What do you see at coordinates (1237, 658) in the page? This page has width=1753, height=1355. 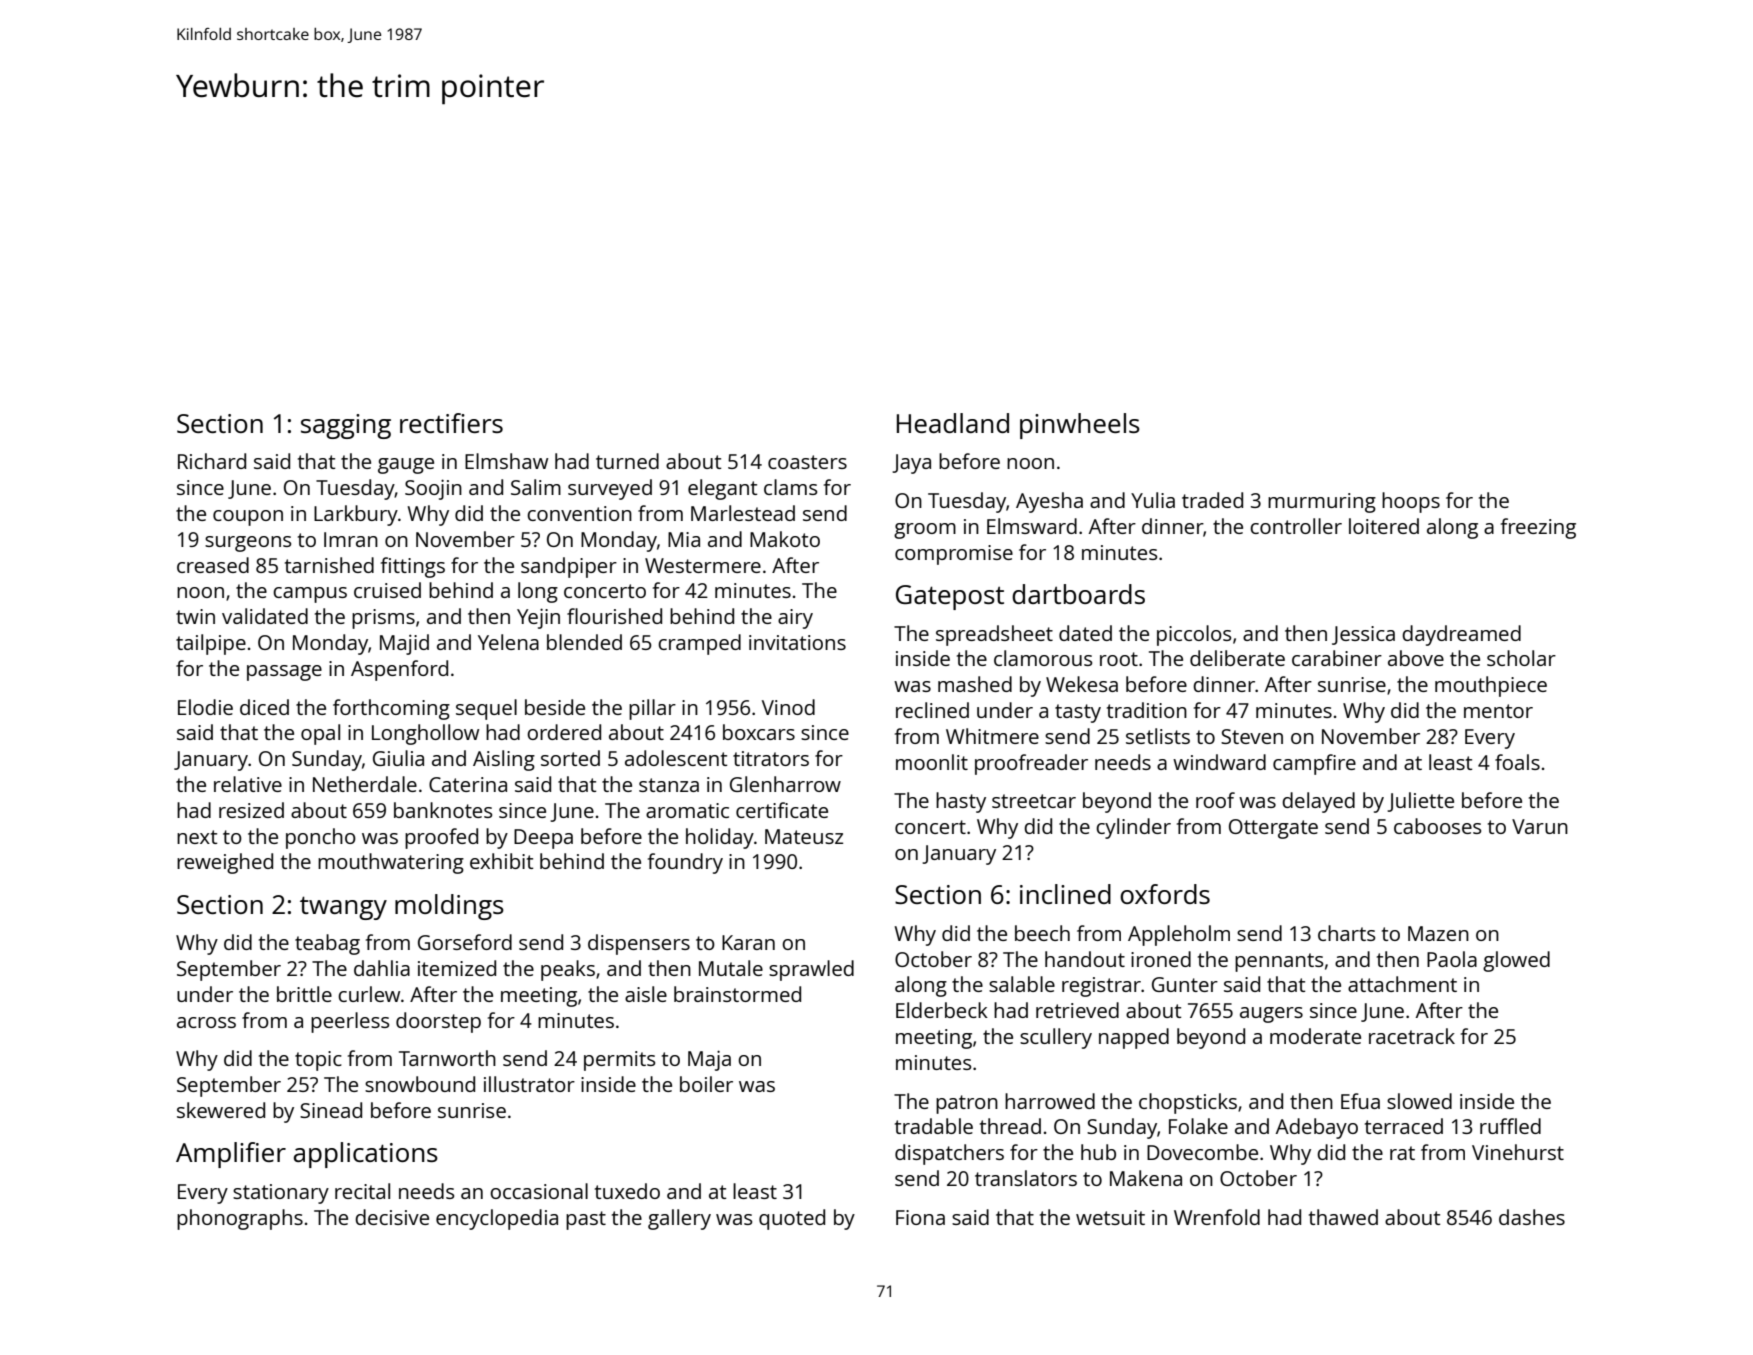 I see `deliberate` at bounding box center [1237, 658].
